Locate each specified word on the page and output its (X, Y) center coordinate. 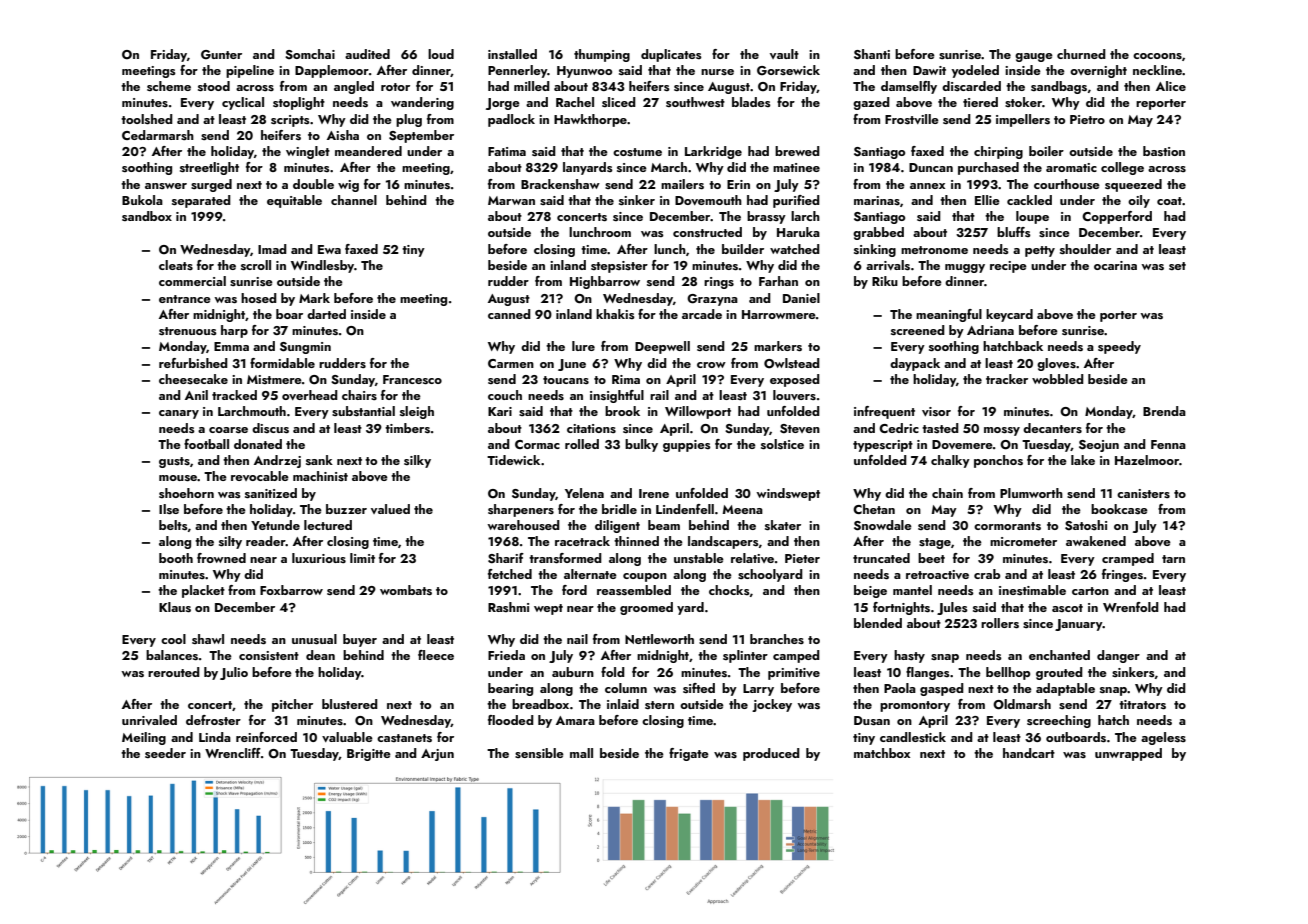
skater (783, 525)
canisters (1143, 493)
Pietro (1087, 119)
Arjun (437, 755)
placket (203, 591)
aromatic (1071, 167)
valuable (347, 737)
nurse (717, 72)
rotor (395, 87)
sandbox (147, 216)
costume (637, 152)
